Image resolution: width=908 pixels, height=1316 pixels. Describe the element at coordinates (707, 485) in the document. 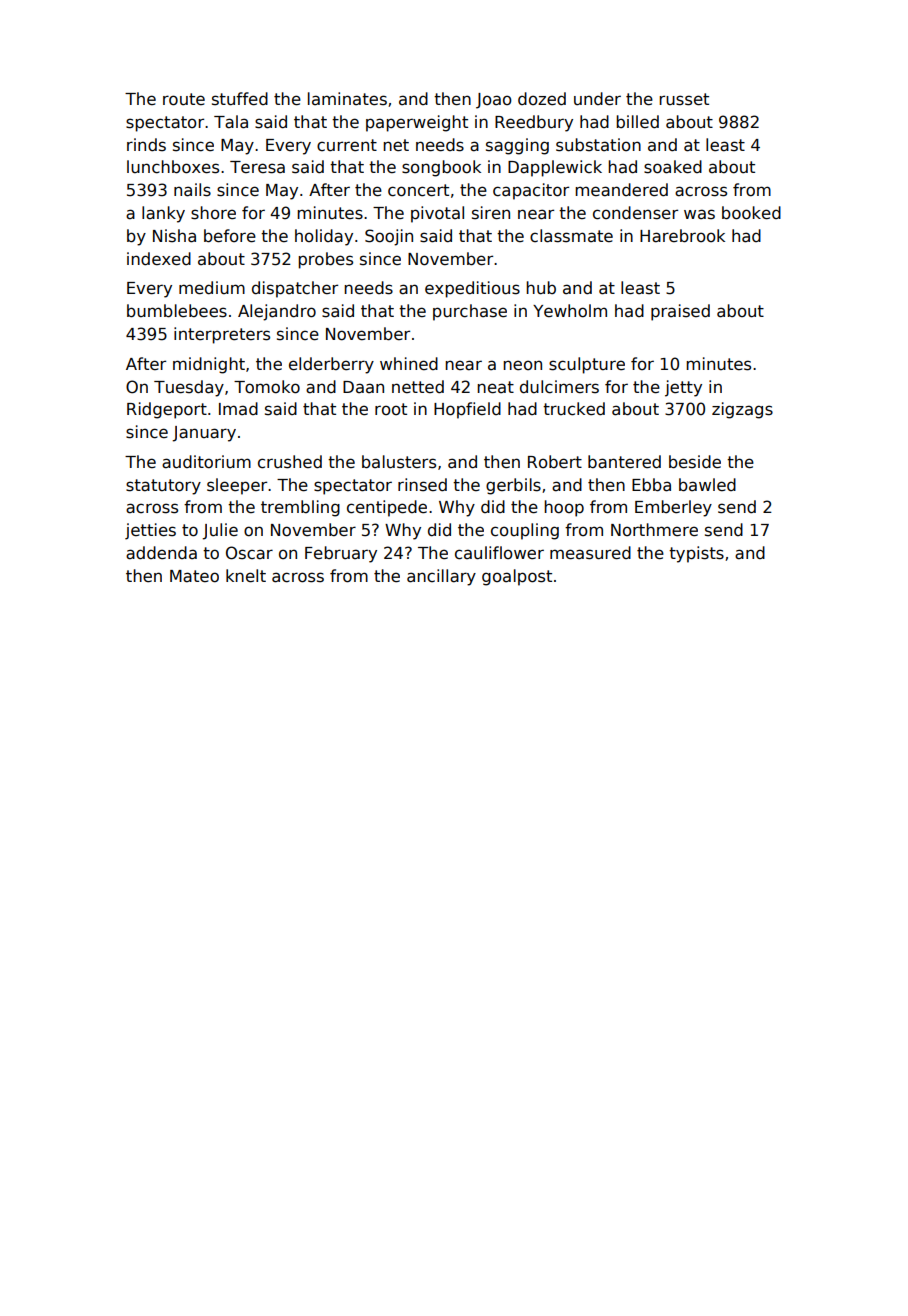

I see `bawled` at that location.
